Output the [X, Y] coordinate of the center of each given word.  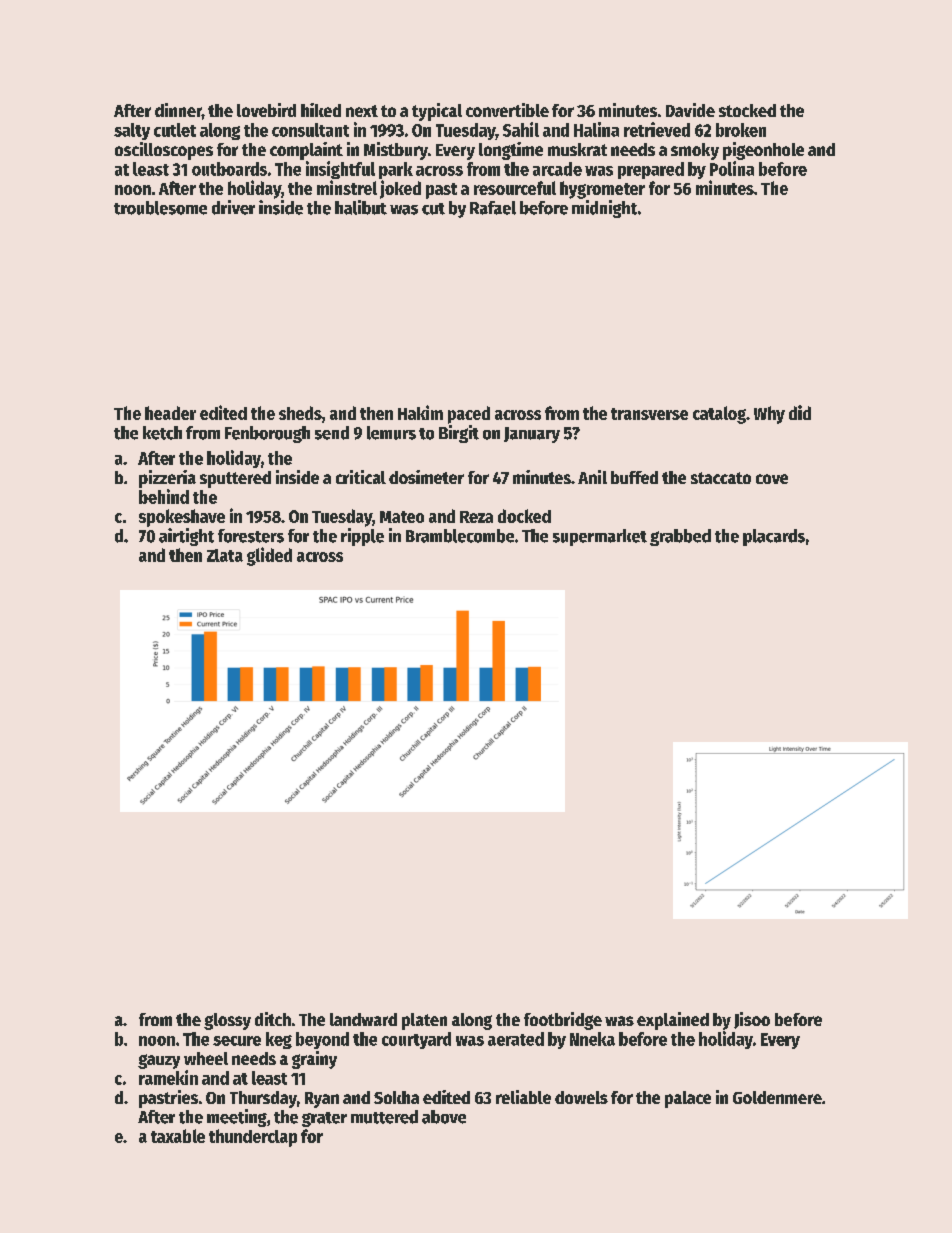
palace [688, 1099]
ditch [273, 1019]
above [444, 1117]
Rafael [493, 208]
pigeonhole [763, 151]
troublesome [160, 208]
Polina [732, 168]
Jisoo [752, 1020]
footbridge [563, 1021]
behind [164, 496]
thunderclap [253, 1138]
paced [469, 415]
